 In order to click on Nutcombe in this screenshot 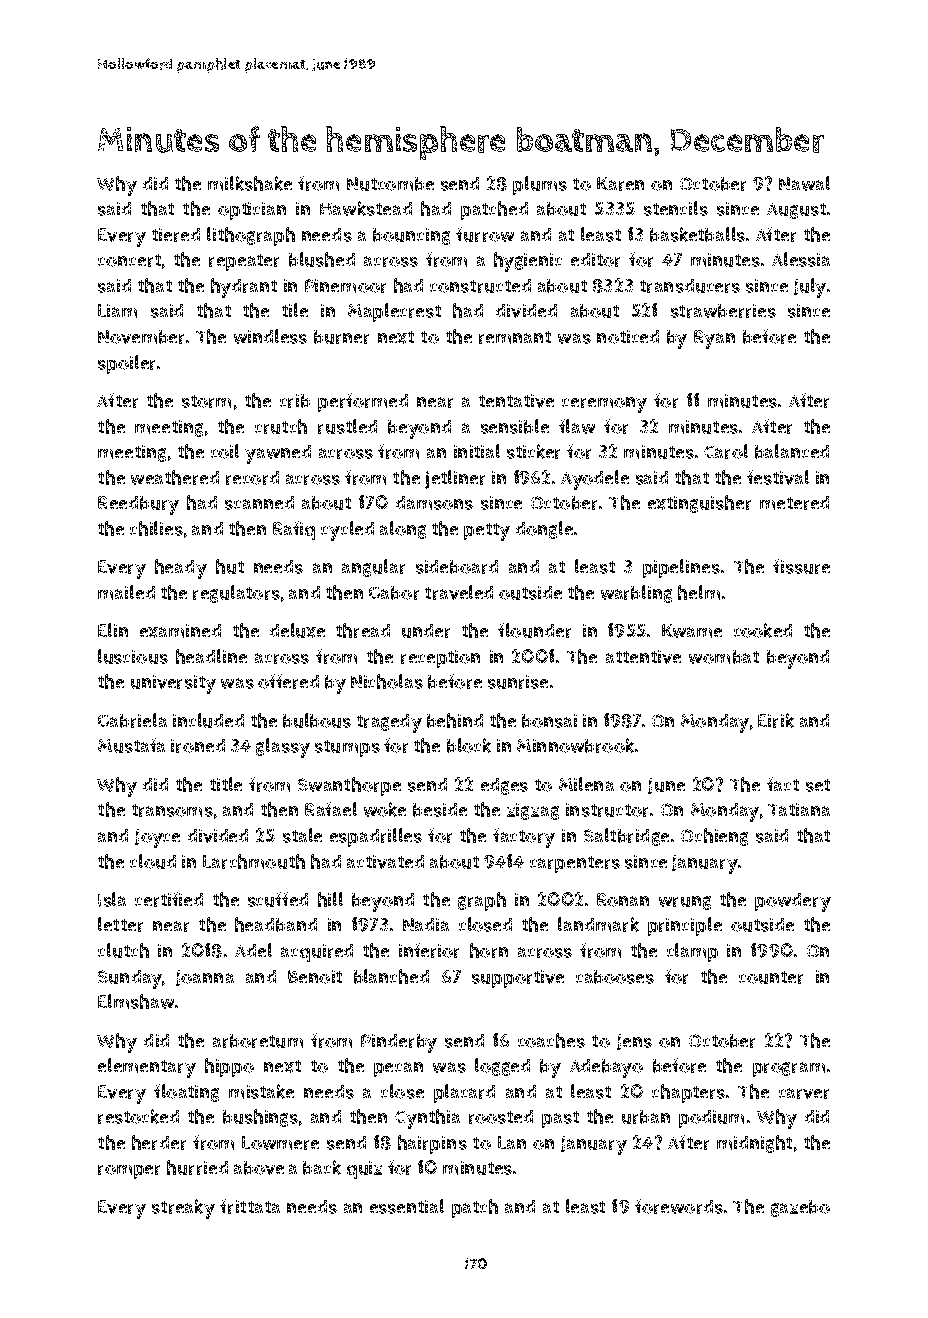, I will do `click(390, 184)`.
